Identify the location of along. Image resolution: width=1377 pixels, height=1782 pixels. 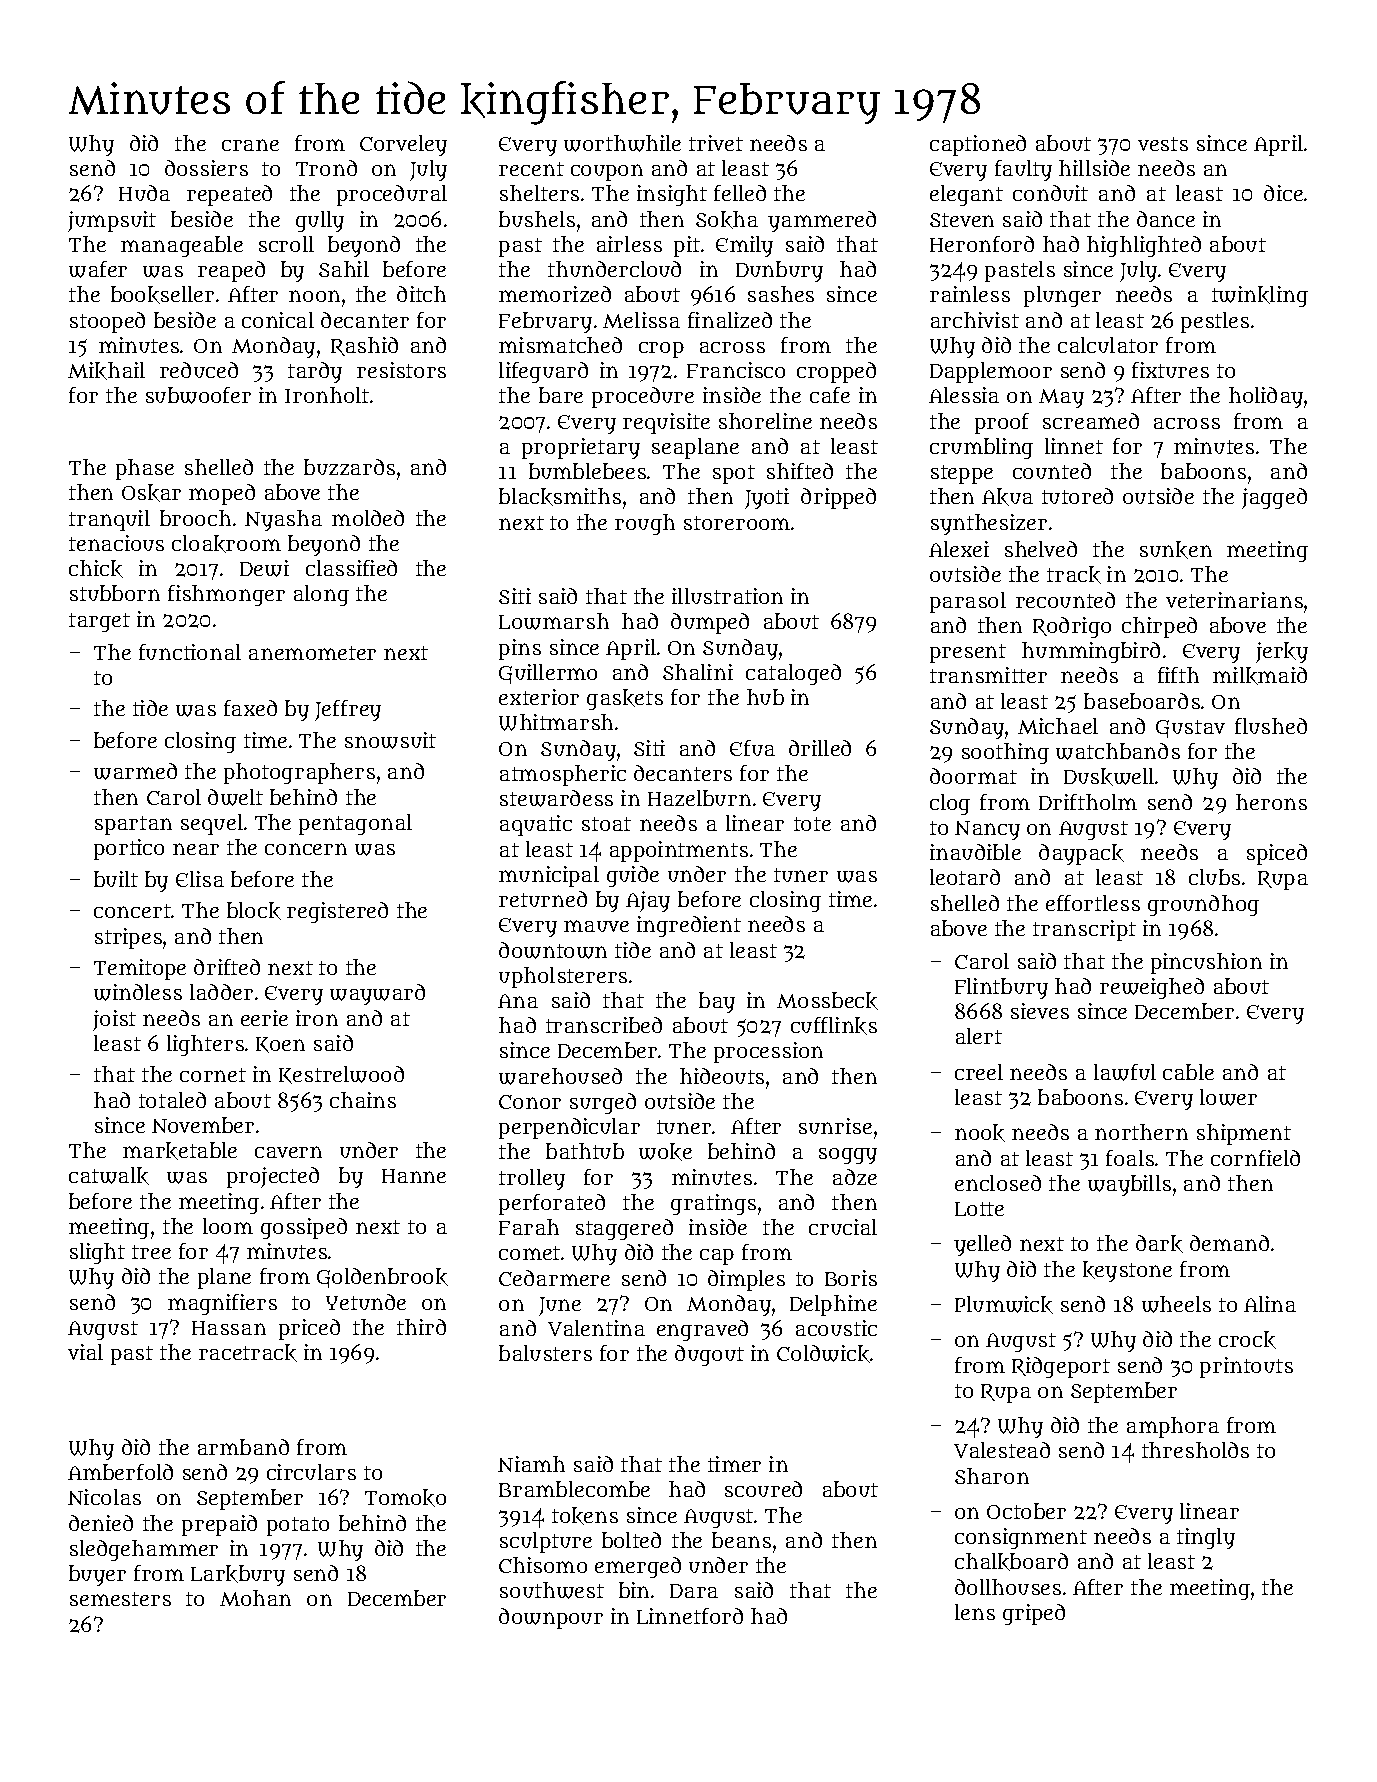
(321, 595).
